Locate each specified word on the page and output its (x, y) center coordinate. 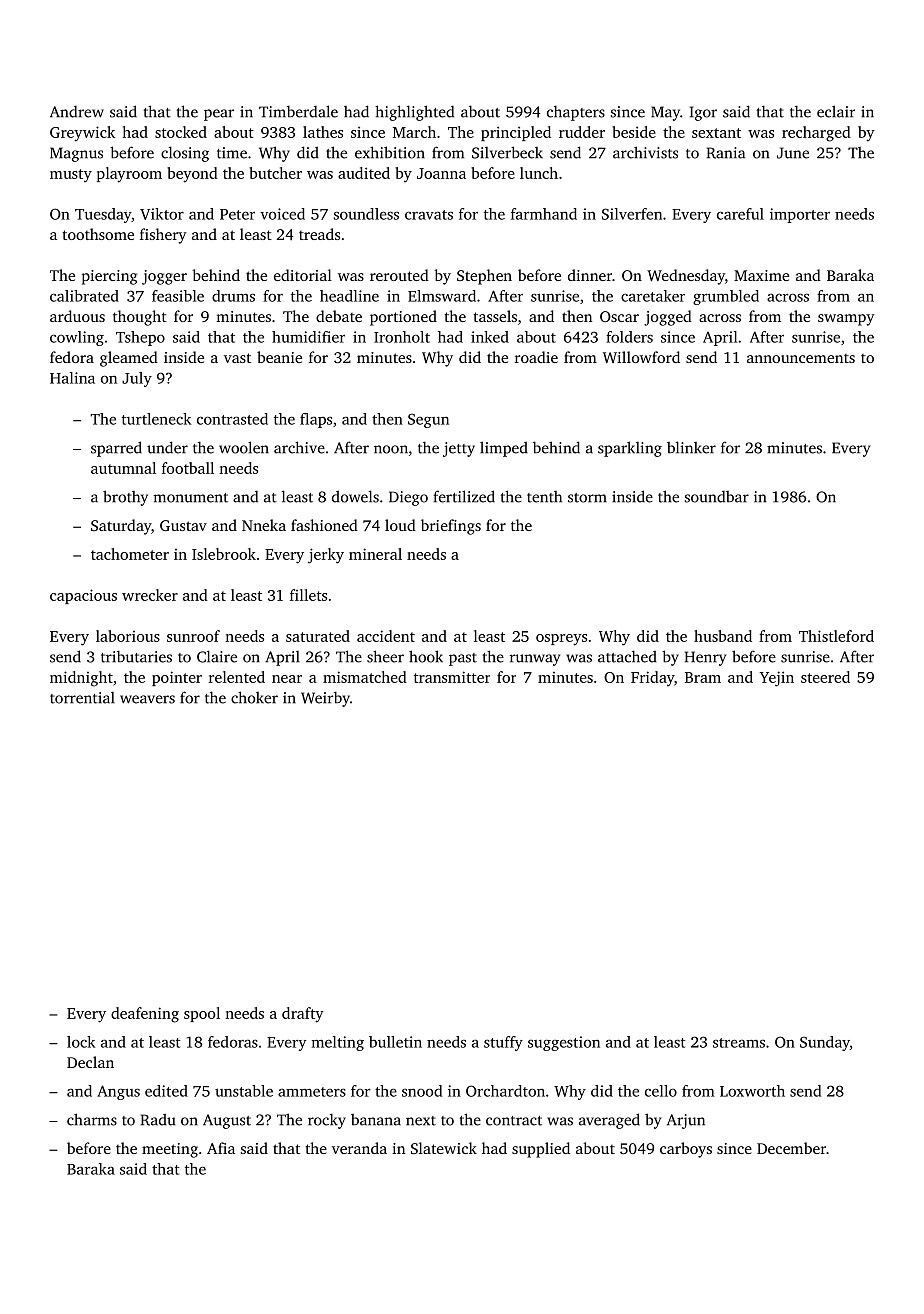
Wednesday (686, 277)
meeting (170, 1150)
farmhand (544, 214)
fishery (163, 236)
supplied (541, 1150)
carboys (686, 1150)
